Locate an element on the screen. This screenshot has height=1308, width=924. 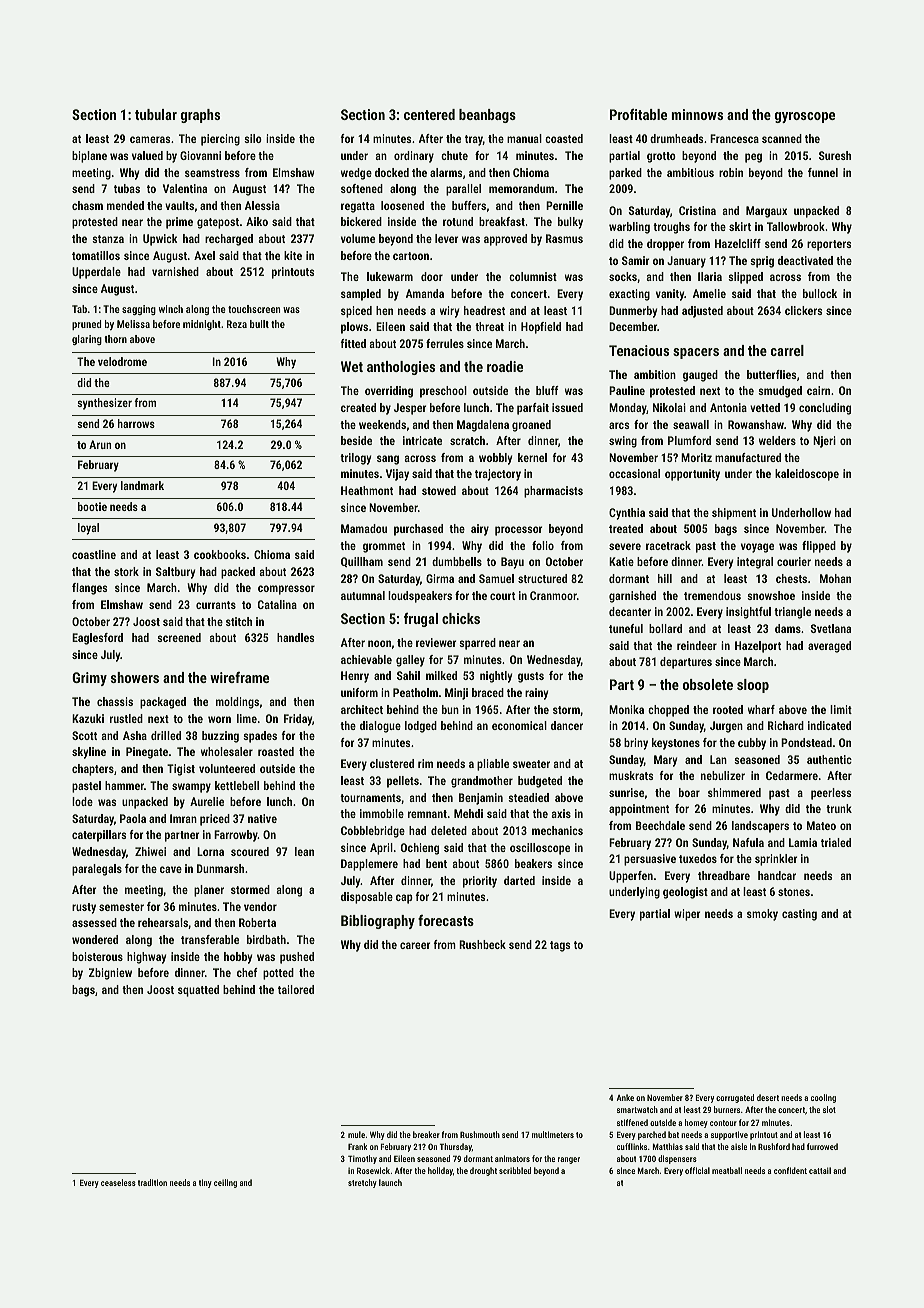
Hopfield is located at coordinates (541, 328).
